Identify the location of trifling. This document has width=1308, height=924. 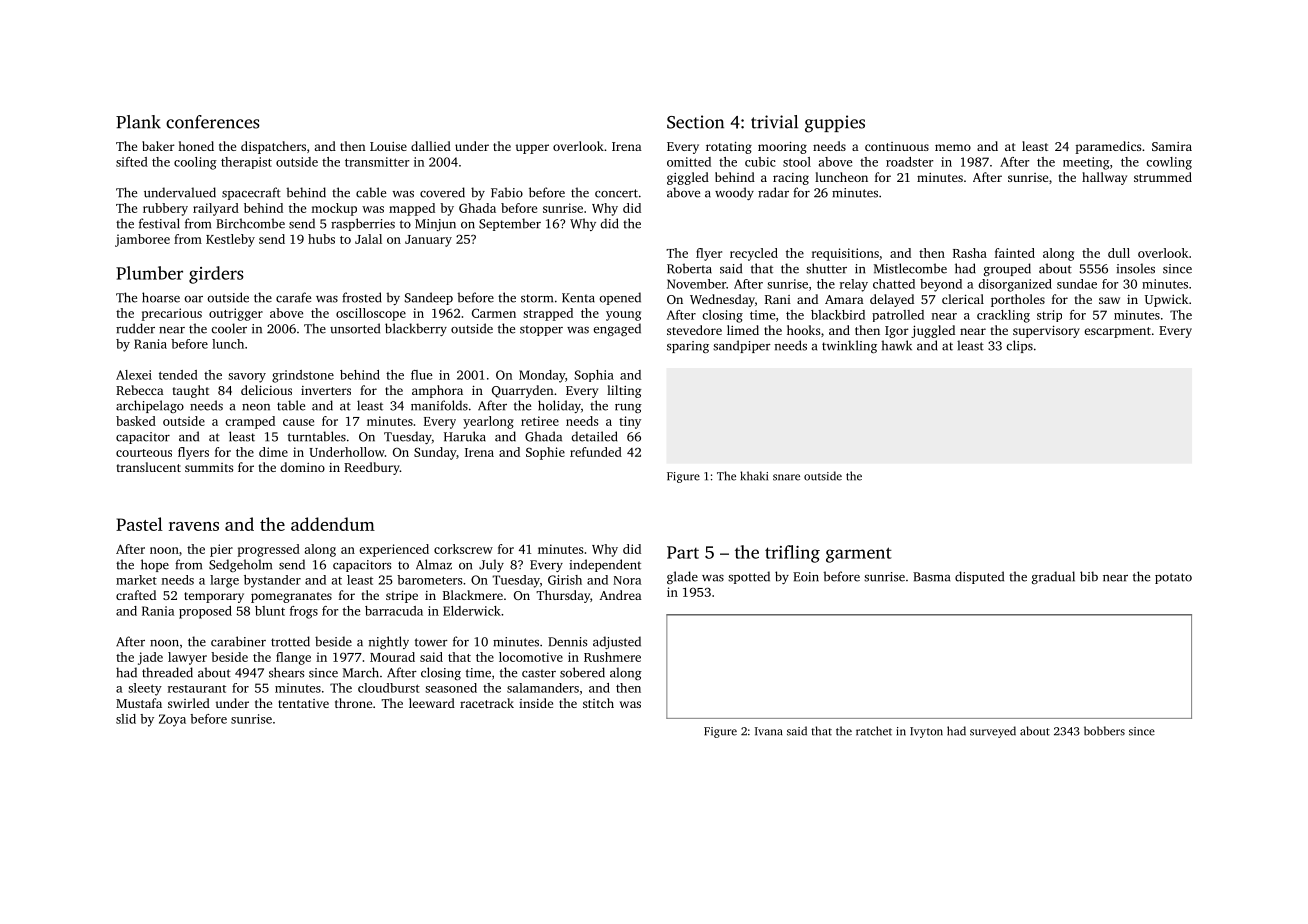
(792, 554).
